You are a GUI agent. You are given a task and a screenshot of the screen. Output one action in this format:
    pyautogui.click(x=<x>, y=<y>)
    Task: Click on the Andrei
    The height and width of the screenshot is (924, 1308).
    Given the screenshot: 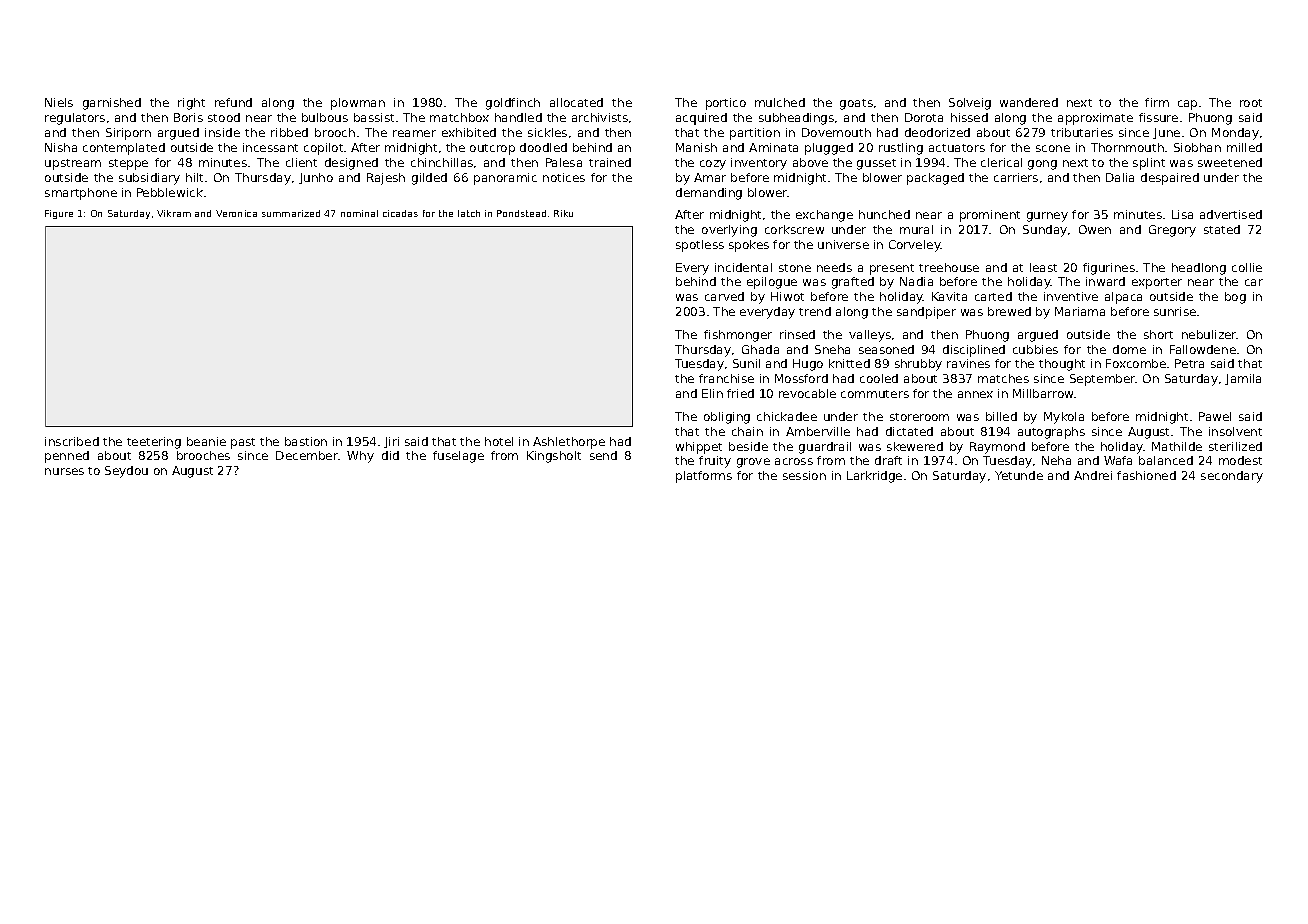 What is the action you would take?
    pyautogui.click(x=1093, y=475)
